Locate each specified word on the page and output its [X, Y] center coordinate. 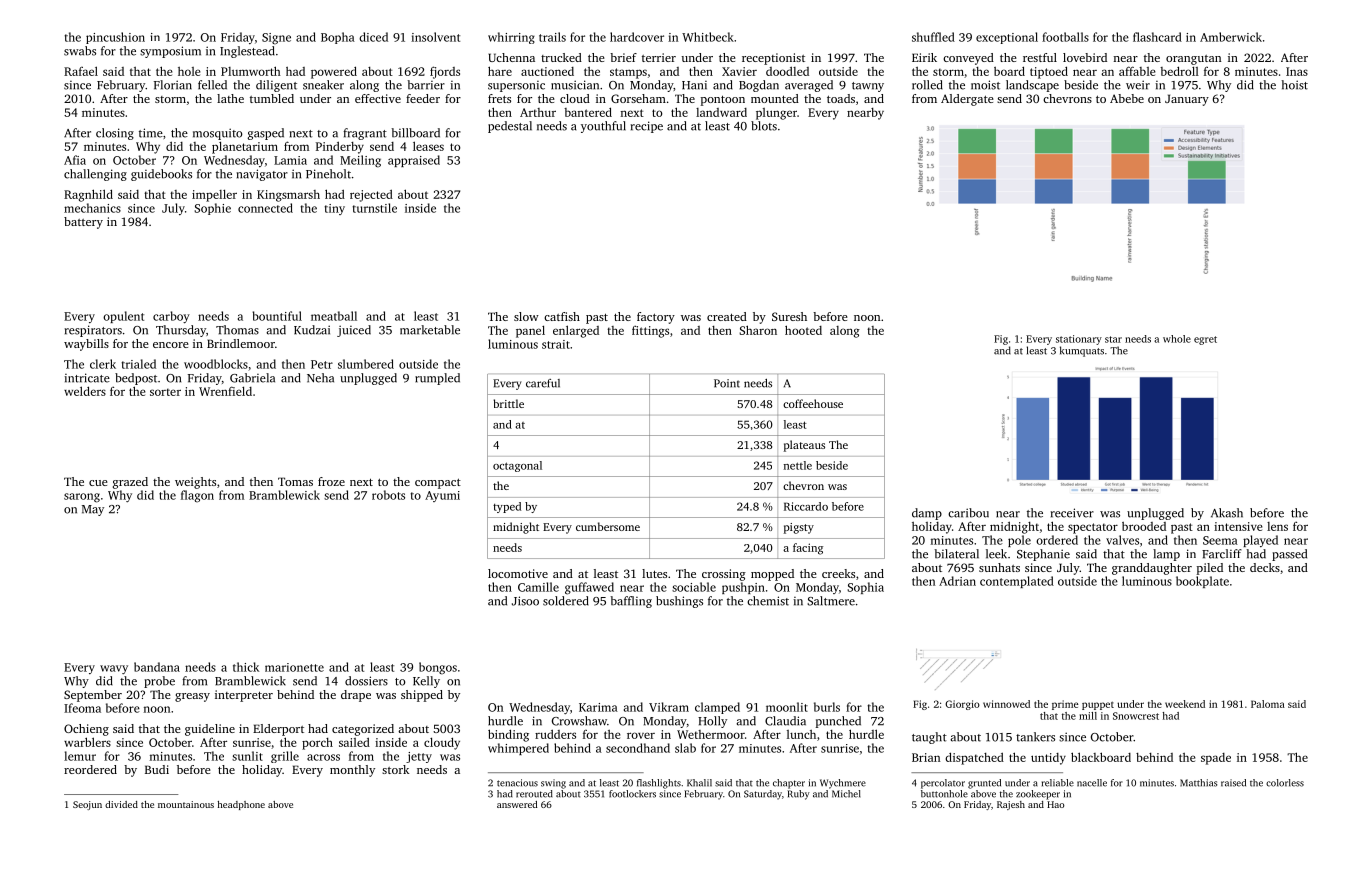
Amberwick [1231, 37]
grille [285, 757]
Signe [276, 39]
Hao [1056, 804]
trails [552, 37]
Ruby [799, 795]
